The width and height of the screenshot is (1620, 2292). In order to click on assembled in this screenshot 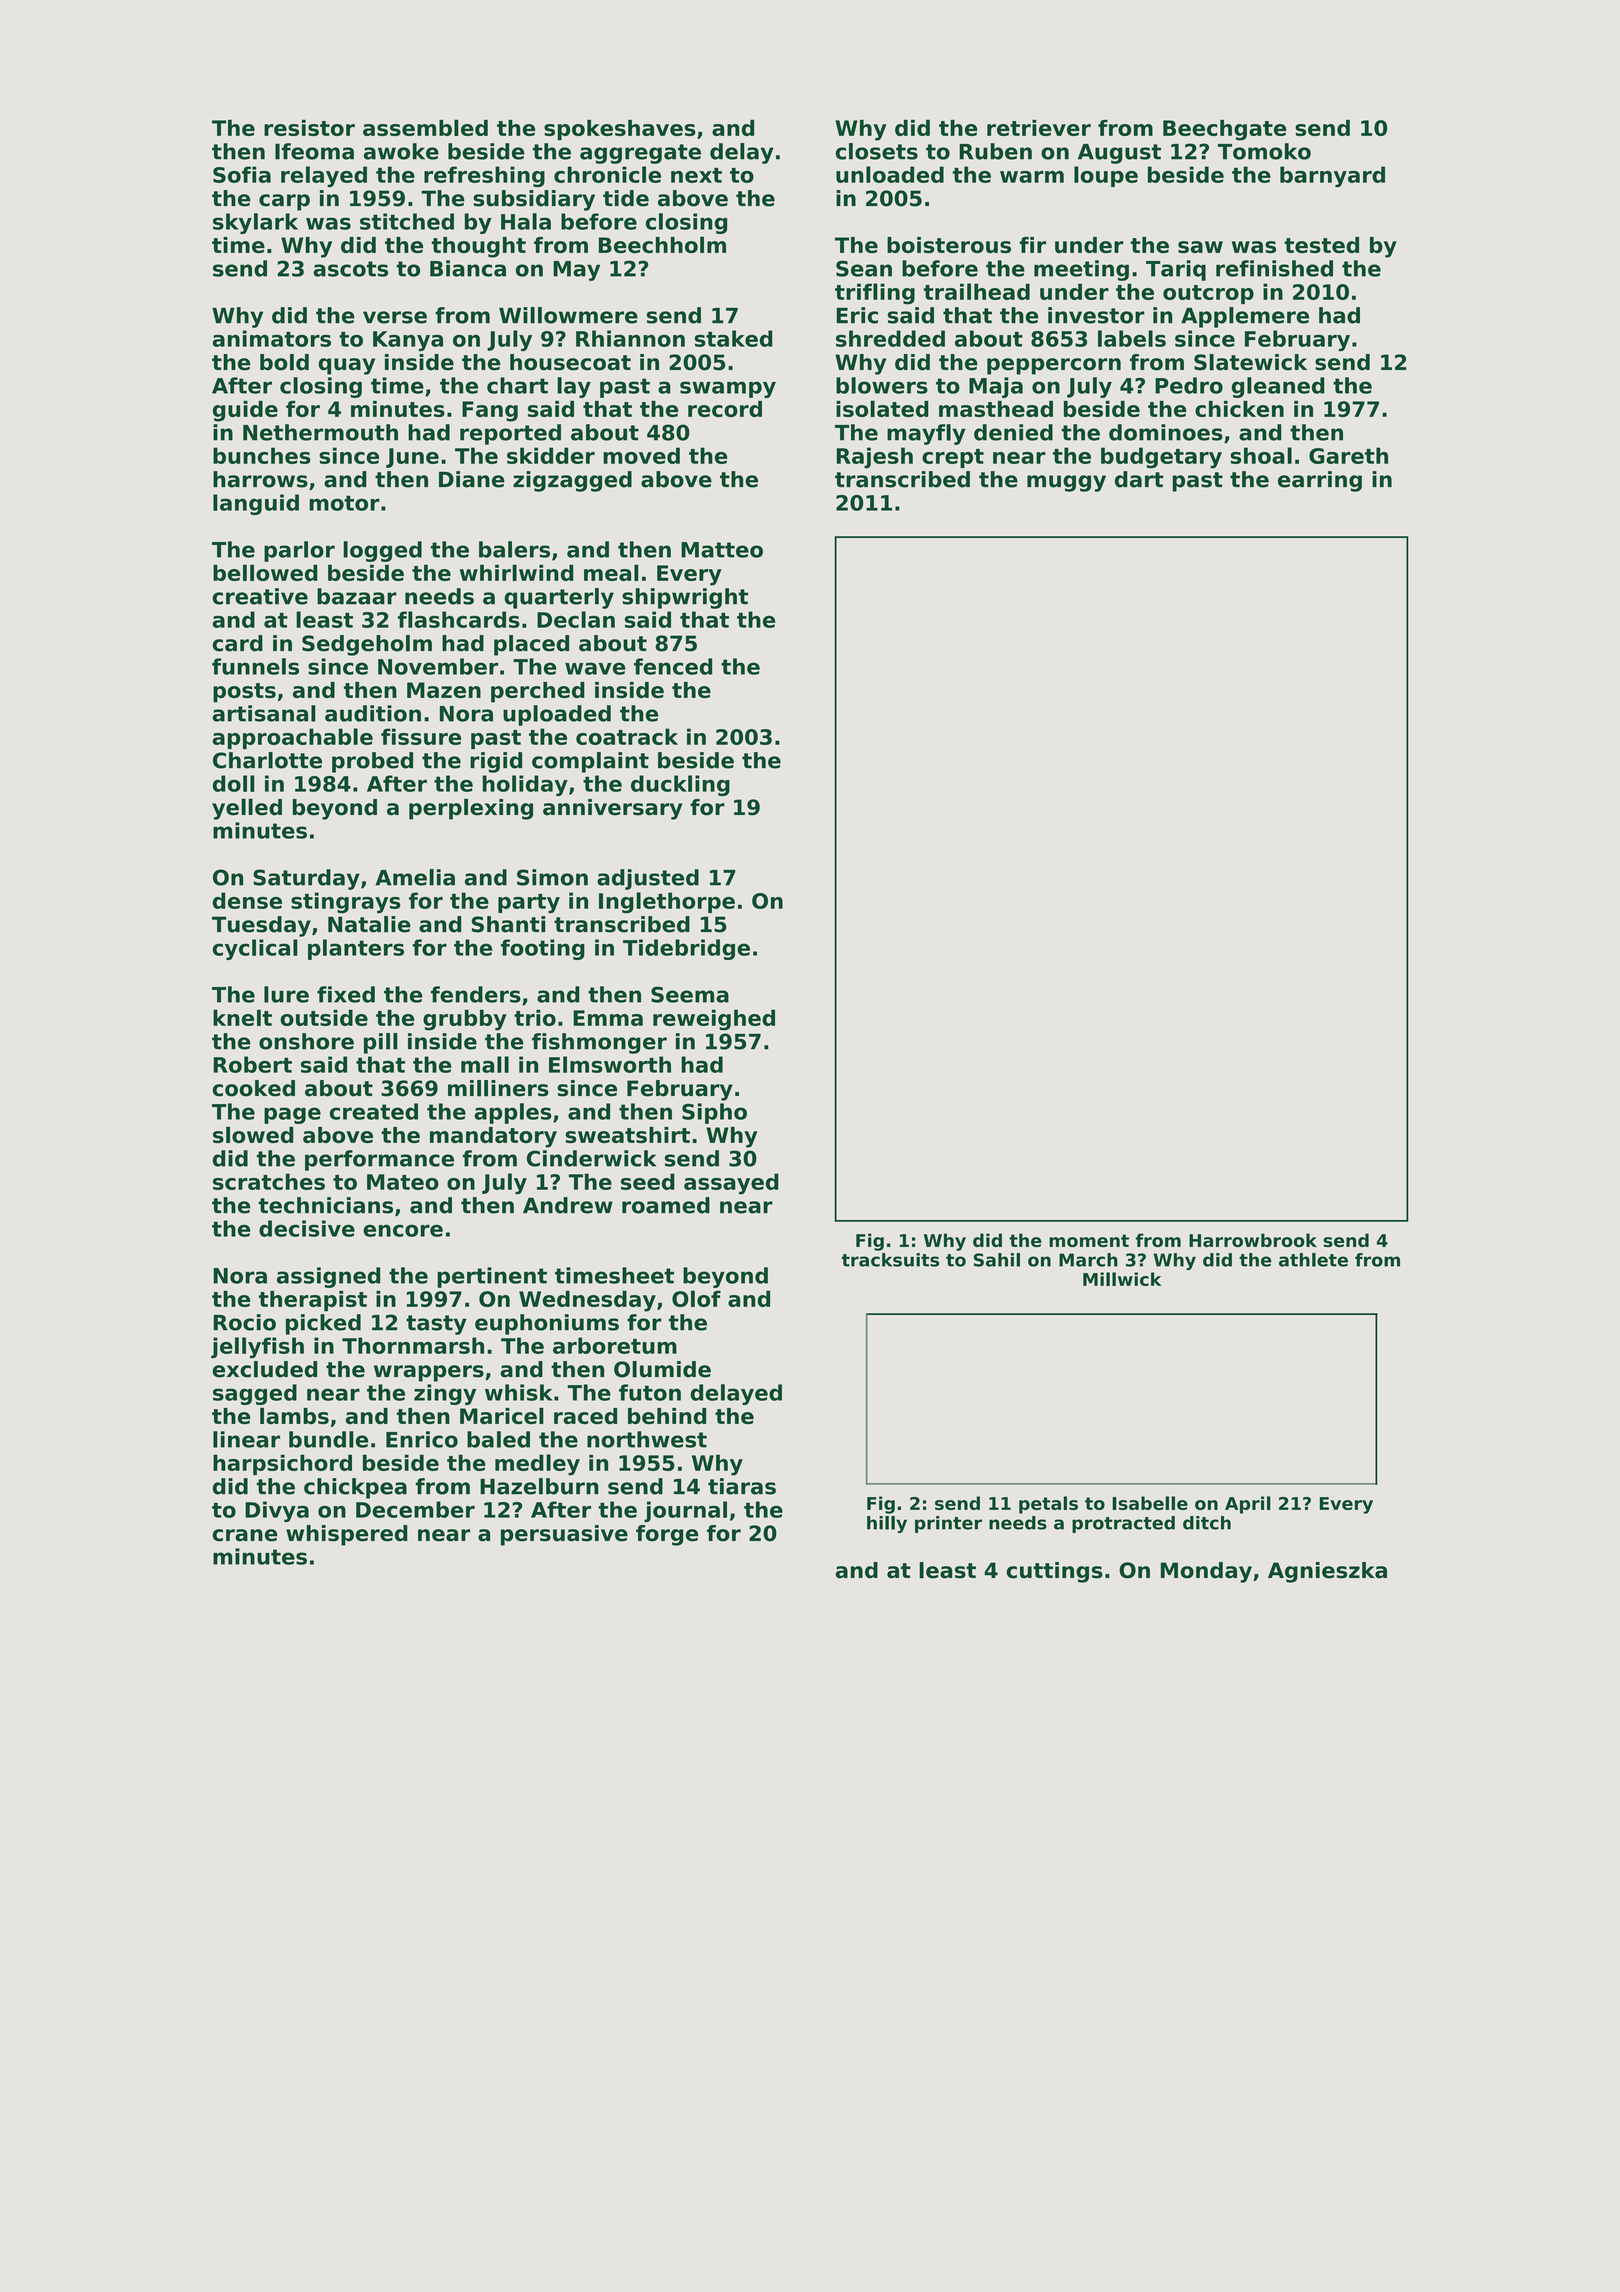, I will do `click(425, 127)`.
